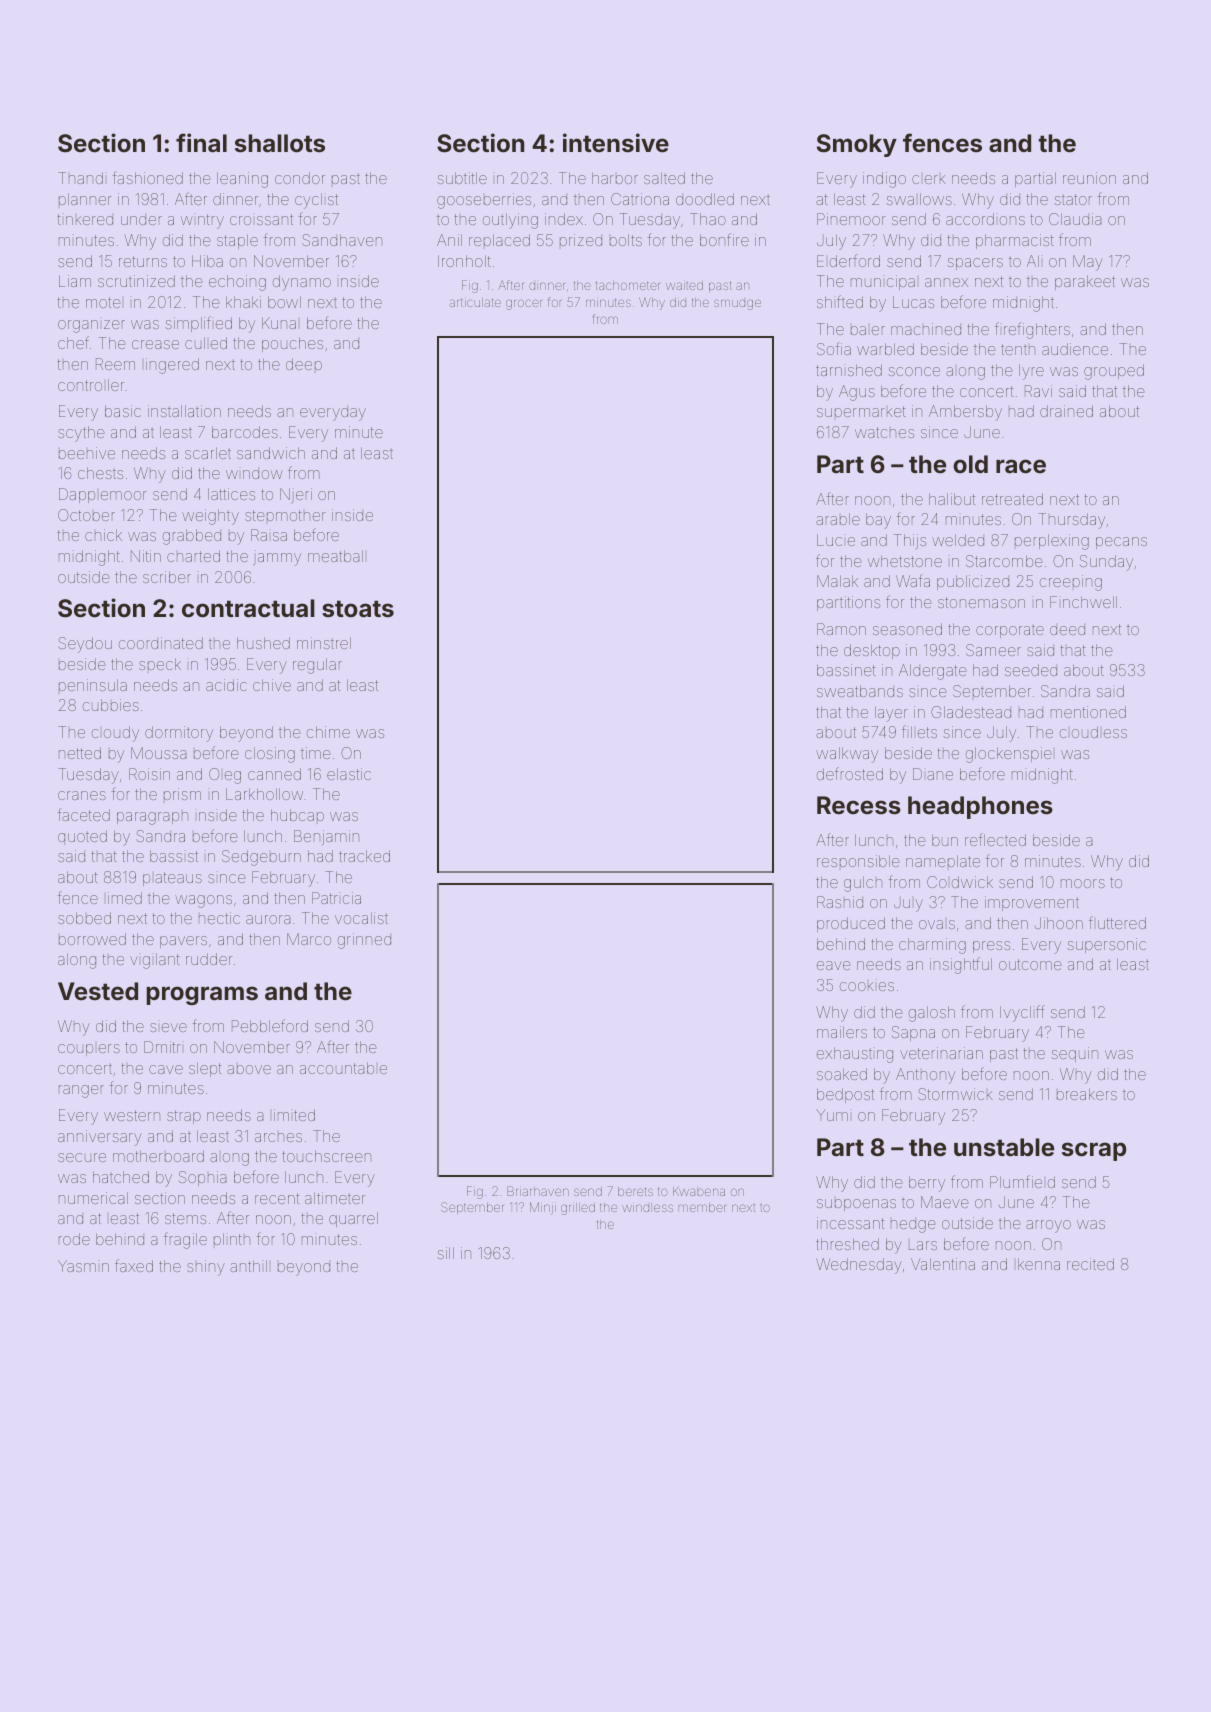  I want to click on firefighters, so click(1032, 330).
